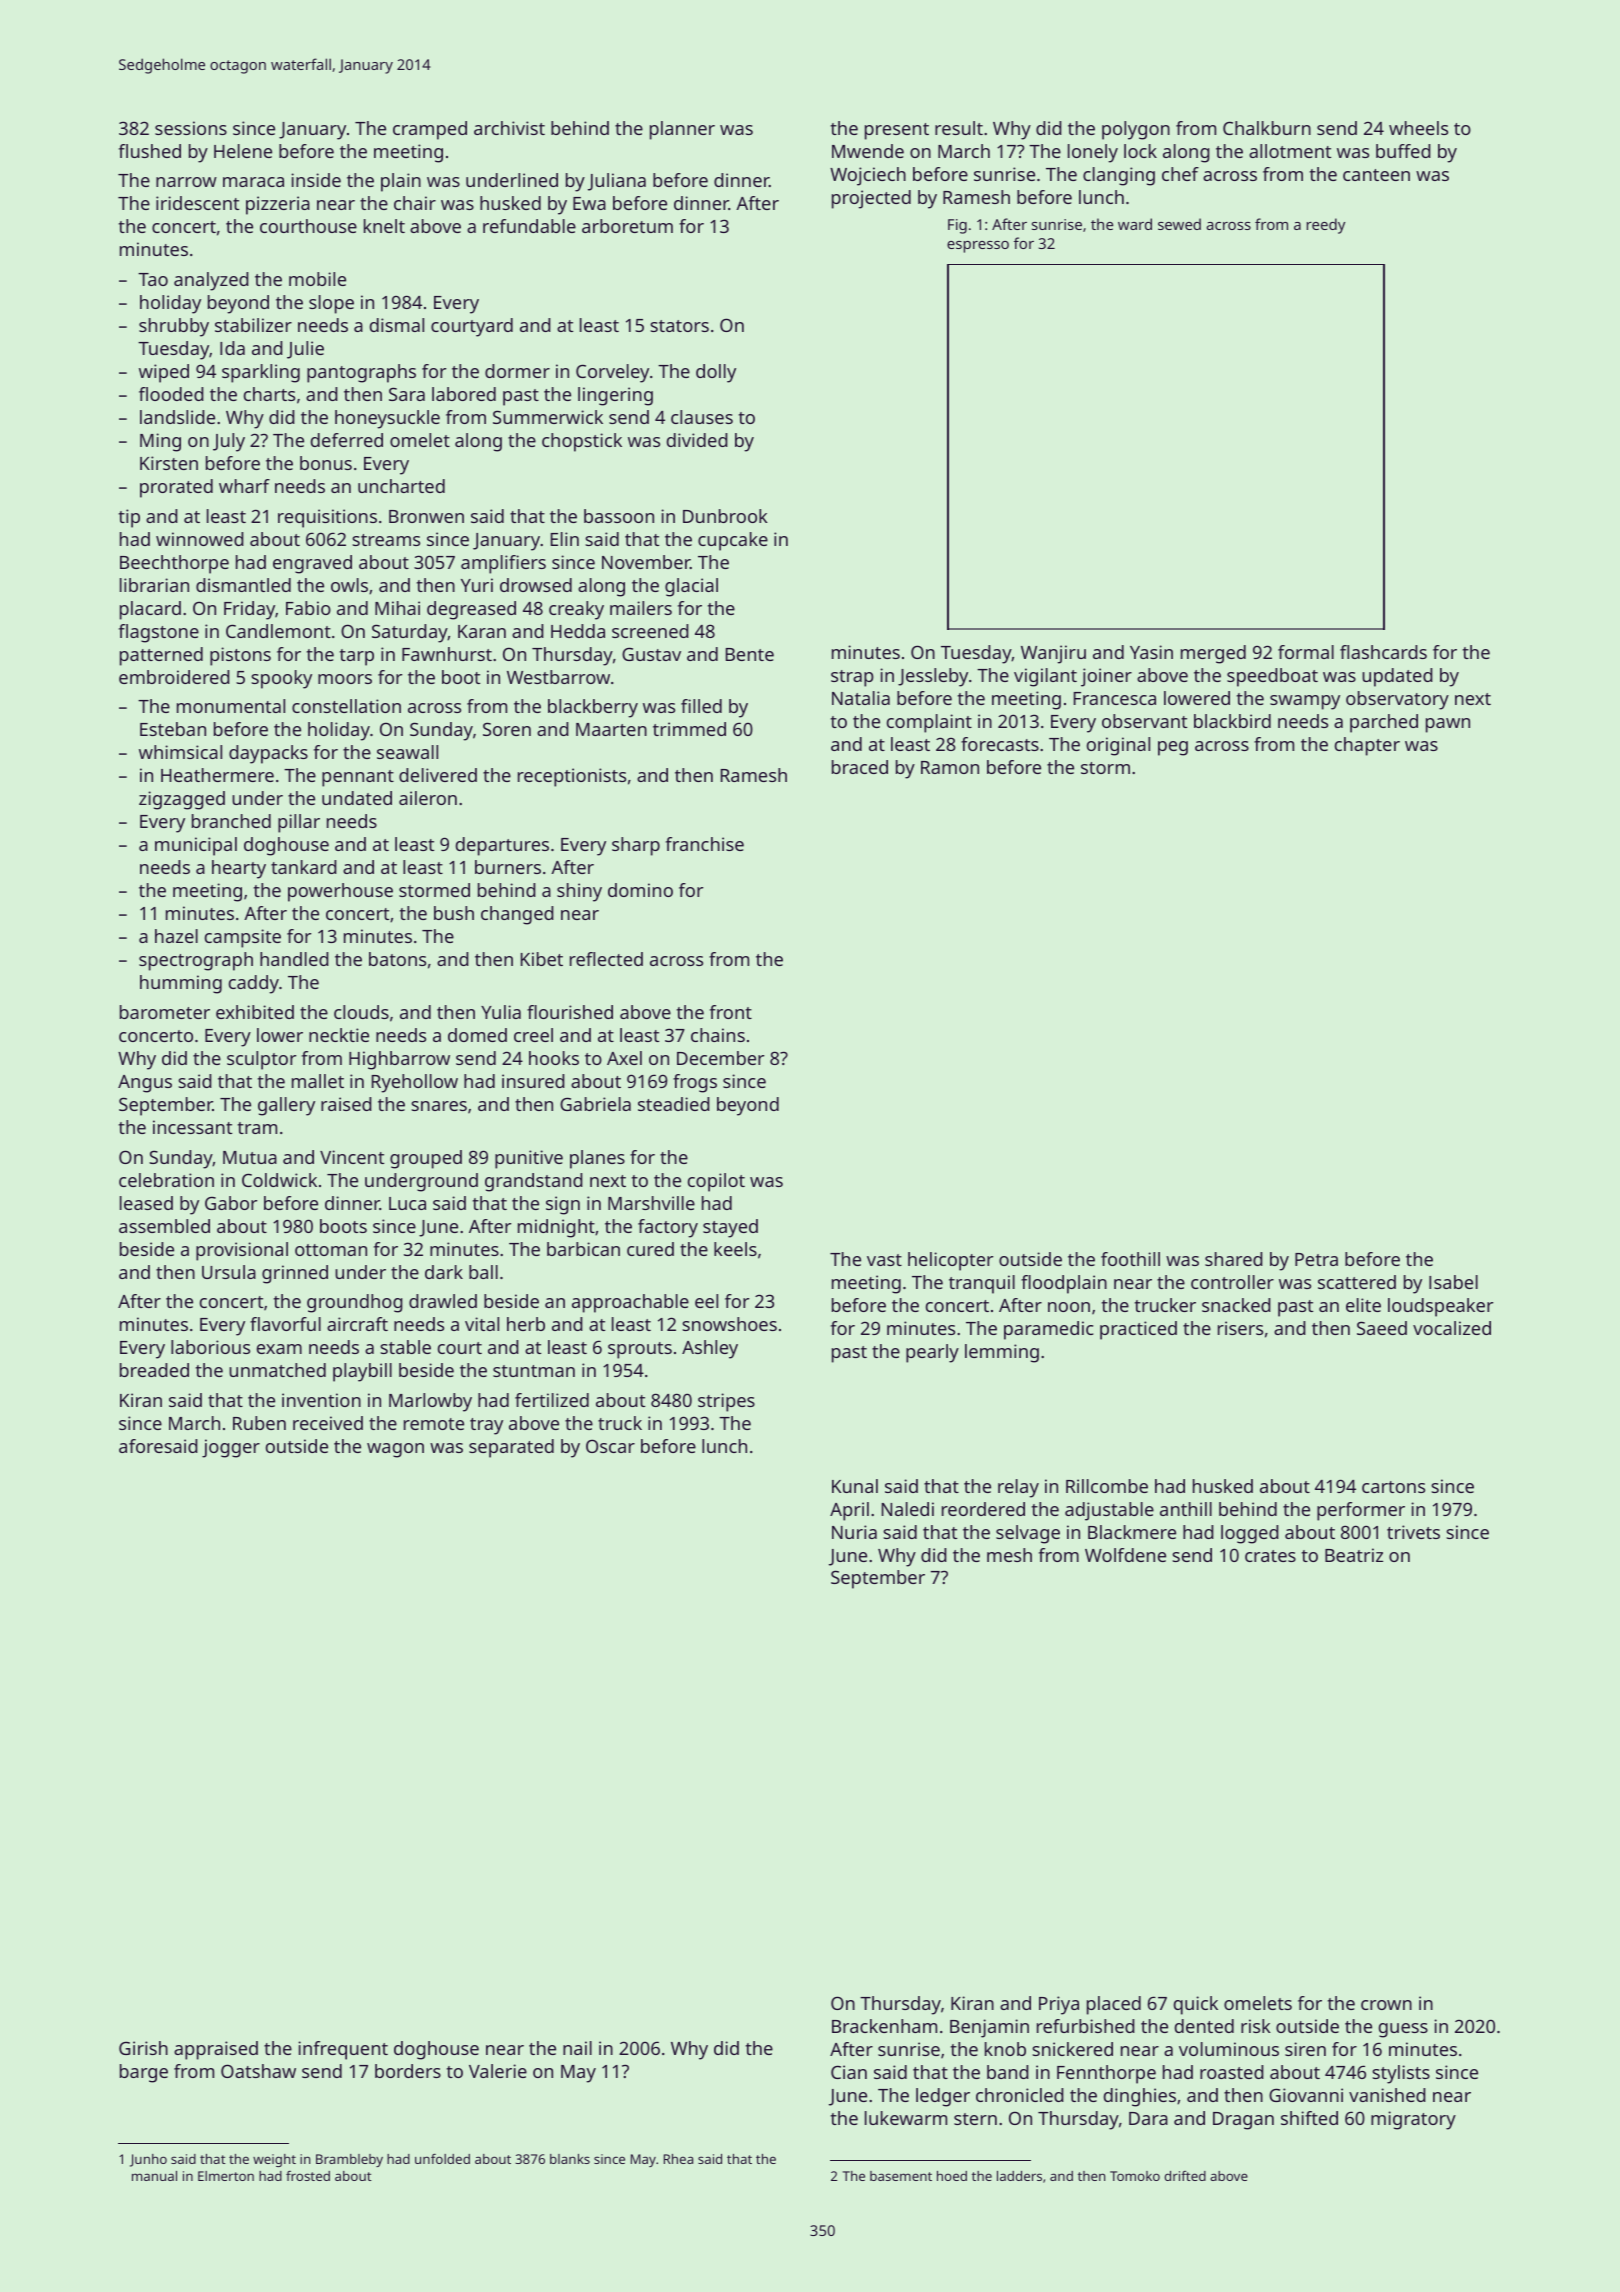 This image has width=1620, height=2292. Describe the element at coordinates (502, 846) in the image. I see `departures` at that location.
